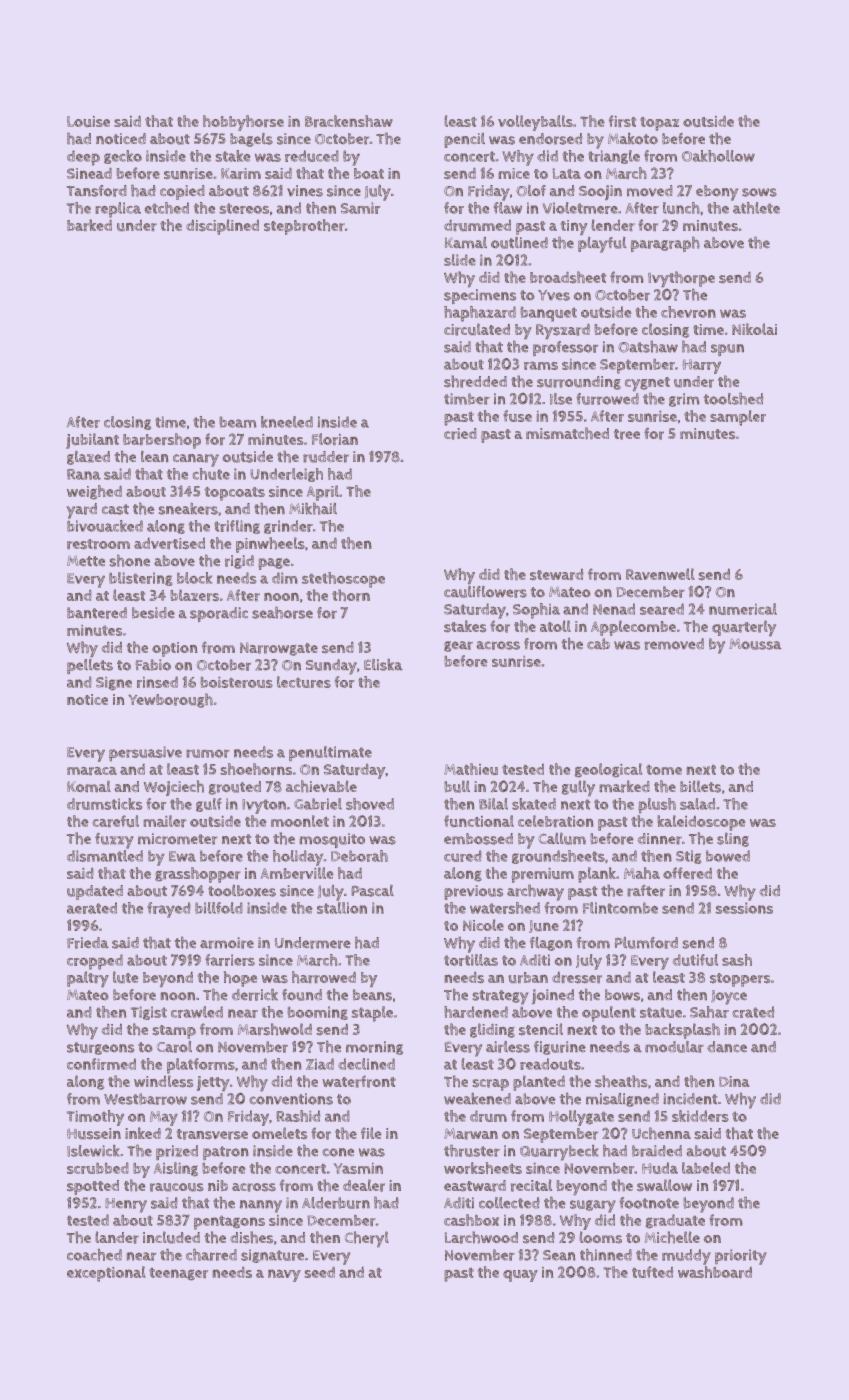 The image size is (849, 1400). What do you see at coordinates (371, 1133) in the screenshot?
I see `file` at bounding box center [371, 1133].
